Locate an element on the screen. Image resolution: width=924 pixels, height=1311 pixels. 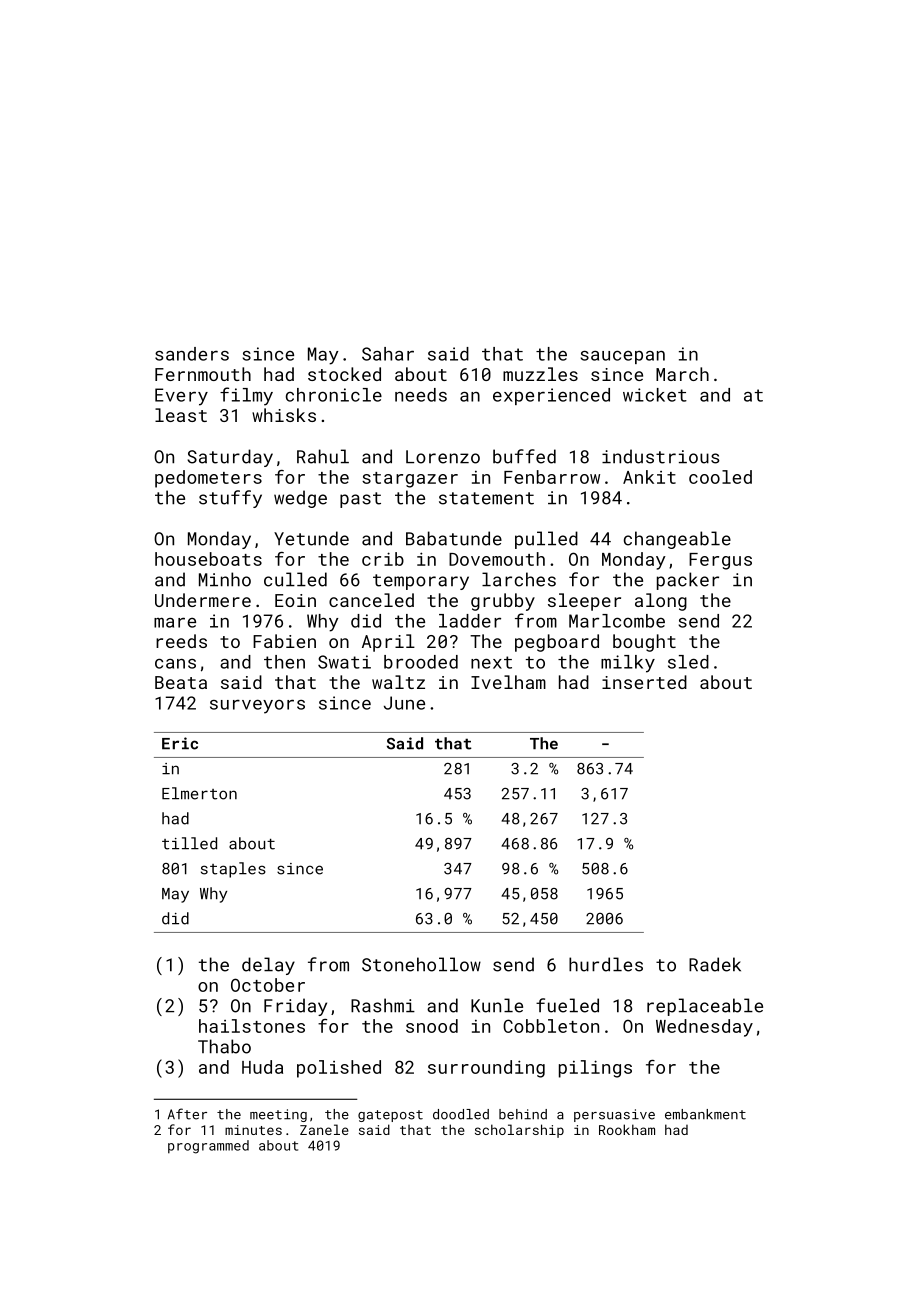
Zanele is located at coordinates (324, 1129).
